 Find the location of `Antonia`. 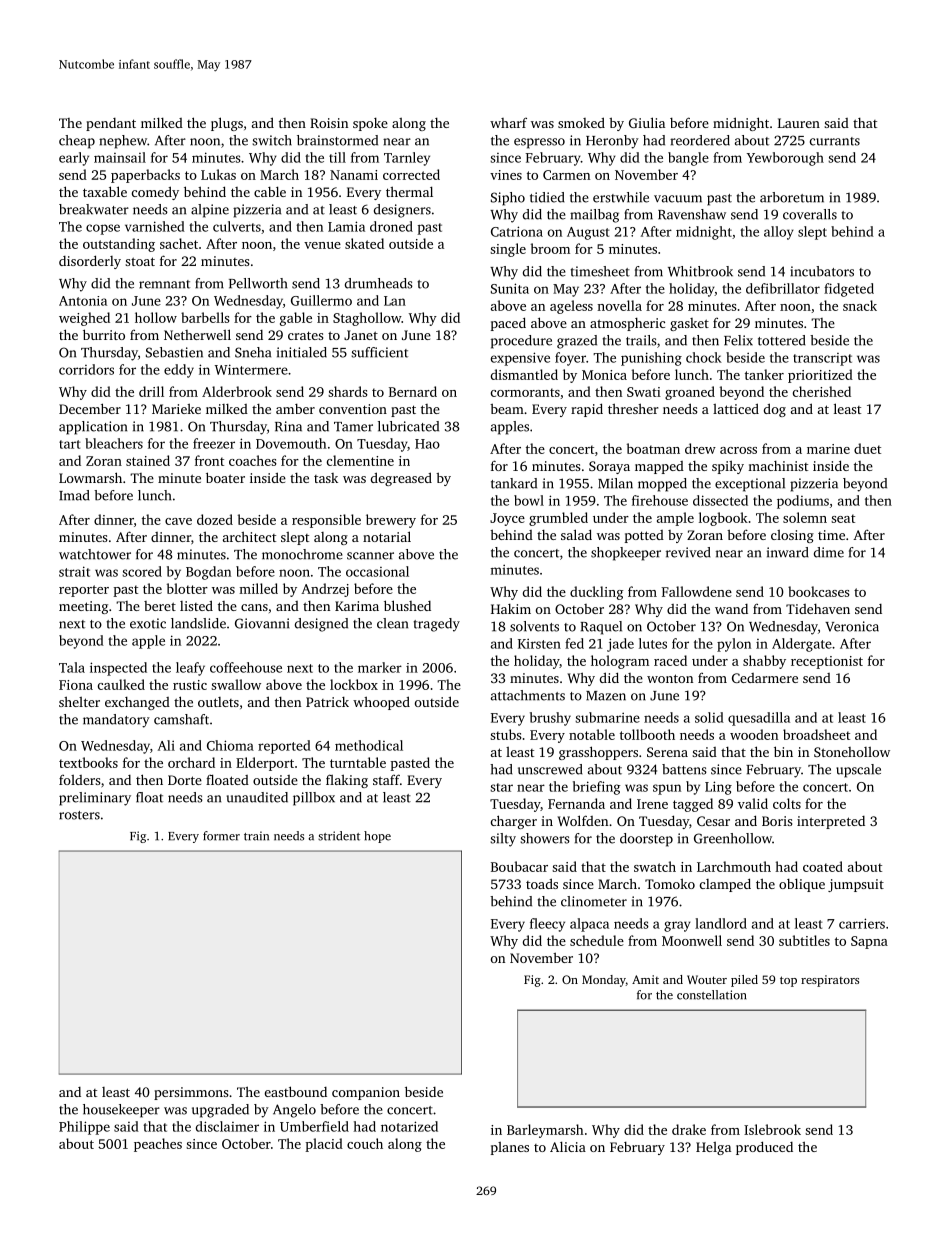

Antonia is located at coordinates (83, 301).
